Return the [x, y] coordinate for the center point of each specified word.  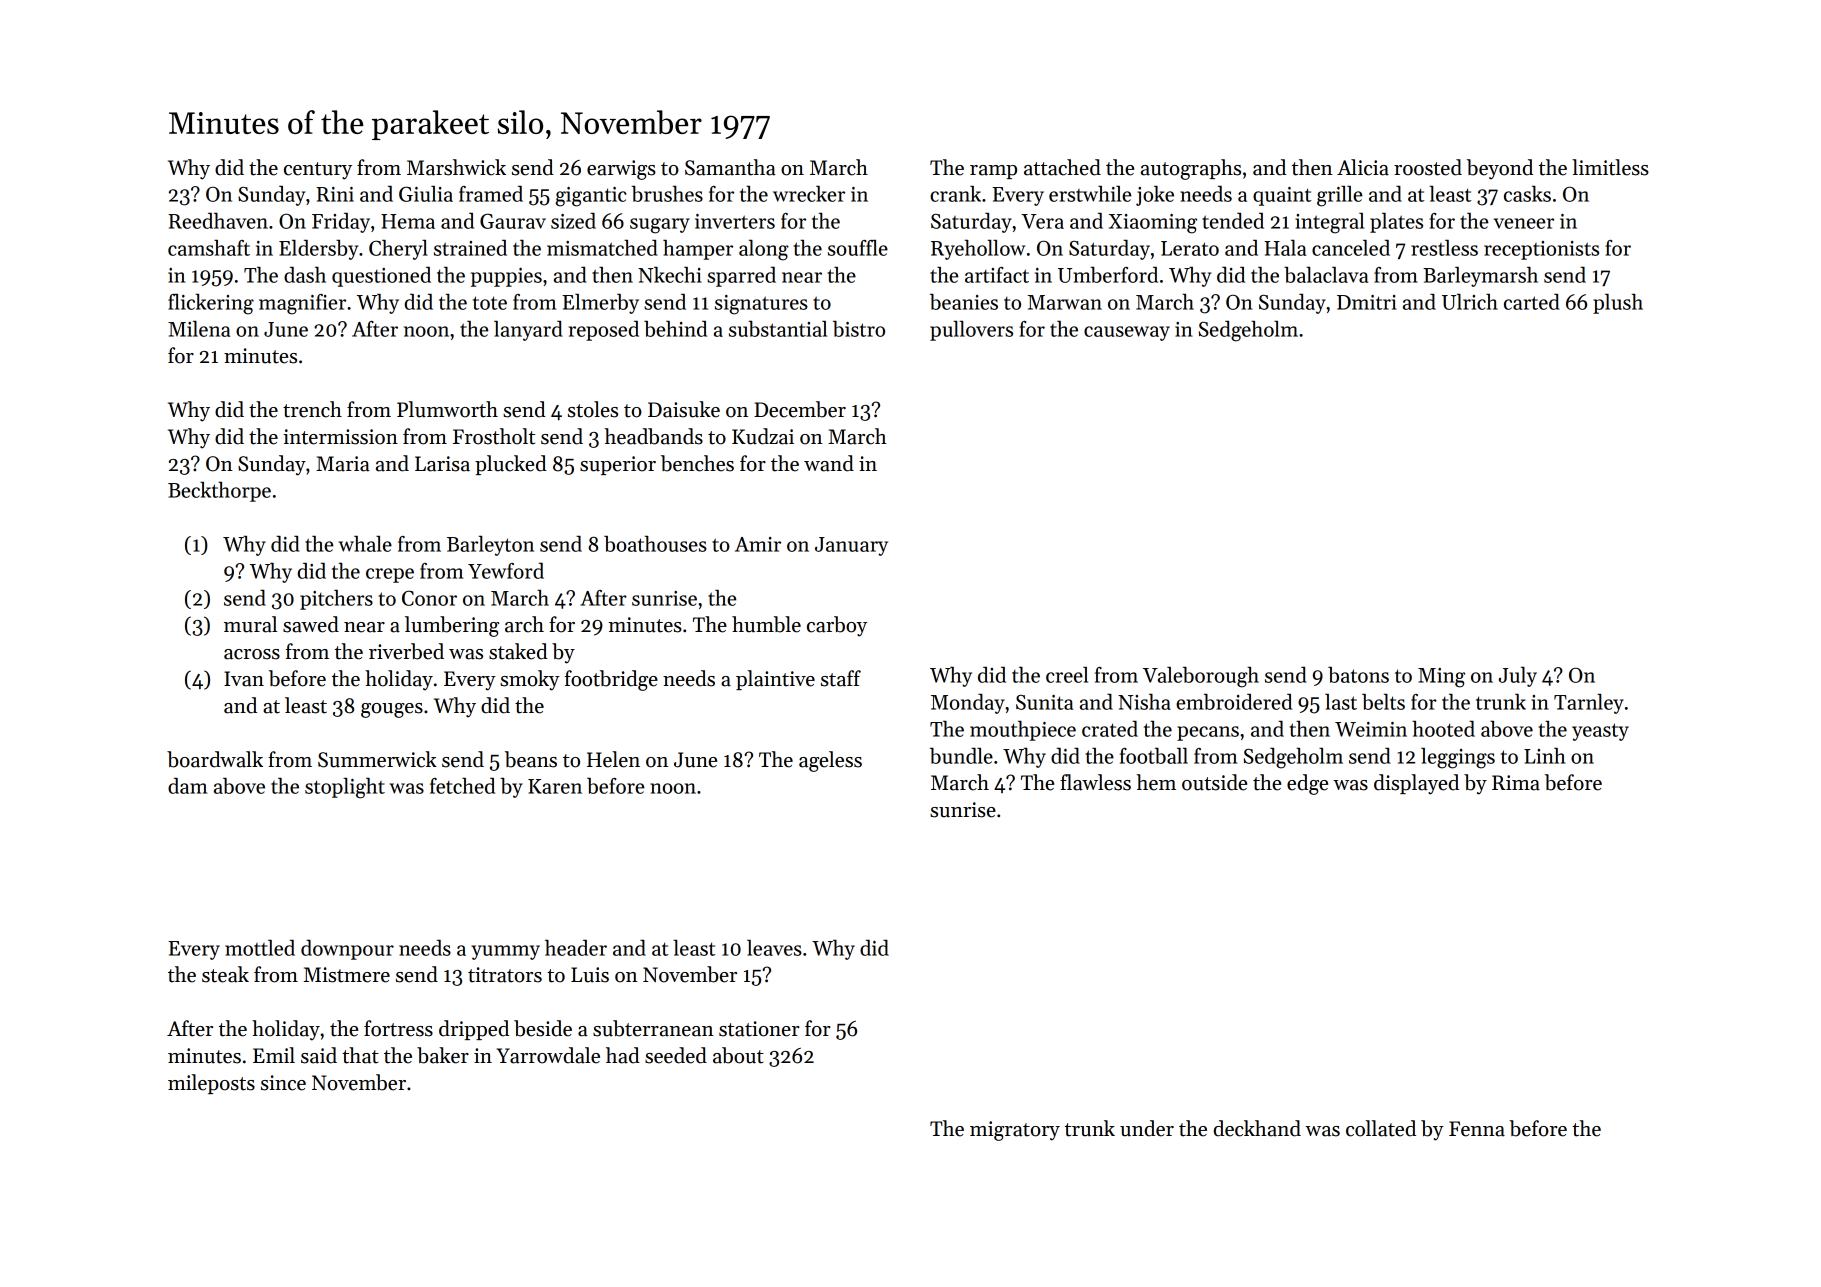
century [318, 171]
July [1518, 677]
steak [225, 974]
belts [1383, 702]
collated [1381, 1128]
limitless [1610, 167]
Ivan [244, 679]
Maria [343, 464]
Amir [758, 544]
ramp [993, 172]
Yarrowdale [548, 1055]
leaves [774, 948]
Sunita [1044, 702]
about [738, 1055]
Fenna [1477, 1129]
